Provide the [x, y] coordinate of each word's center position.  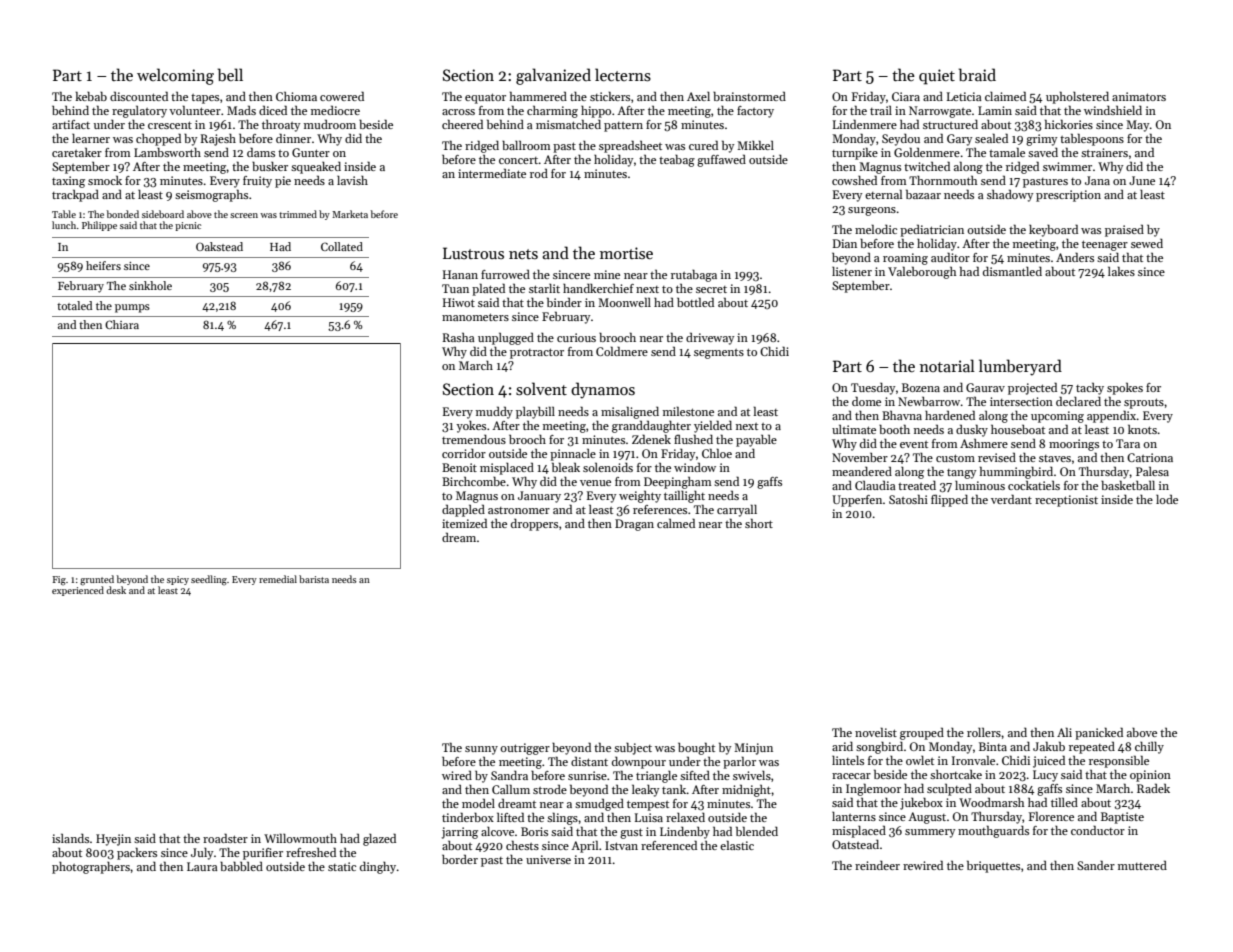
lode [1167, 499]
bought [696, 748]
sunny [481, 750]
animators [1139, 96]
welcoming [175, 76]
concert [519, 160]
